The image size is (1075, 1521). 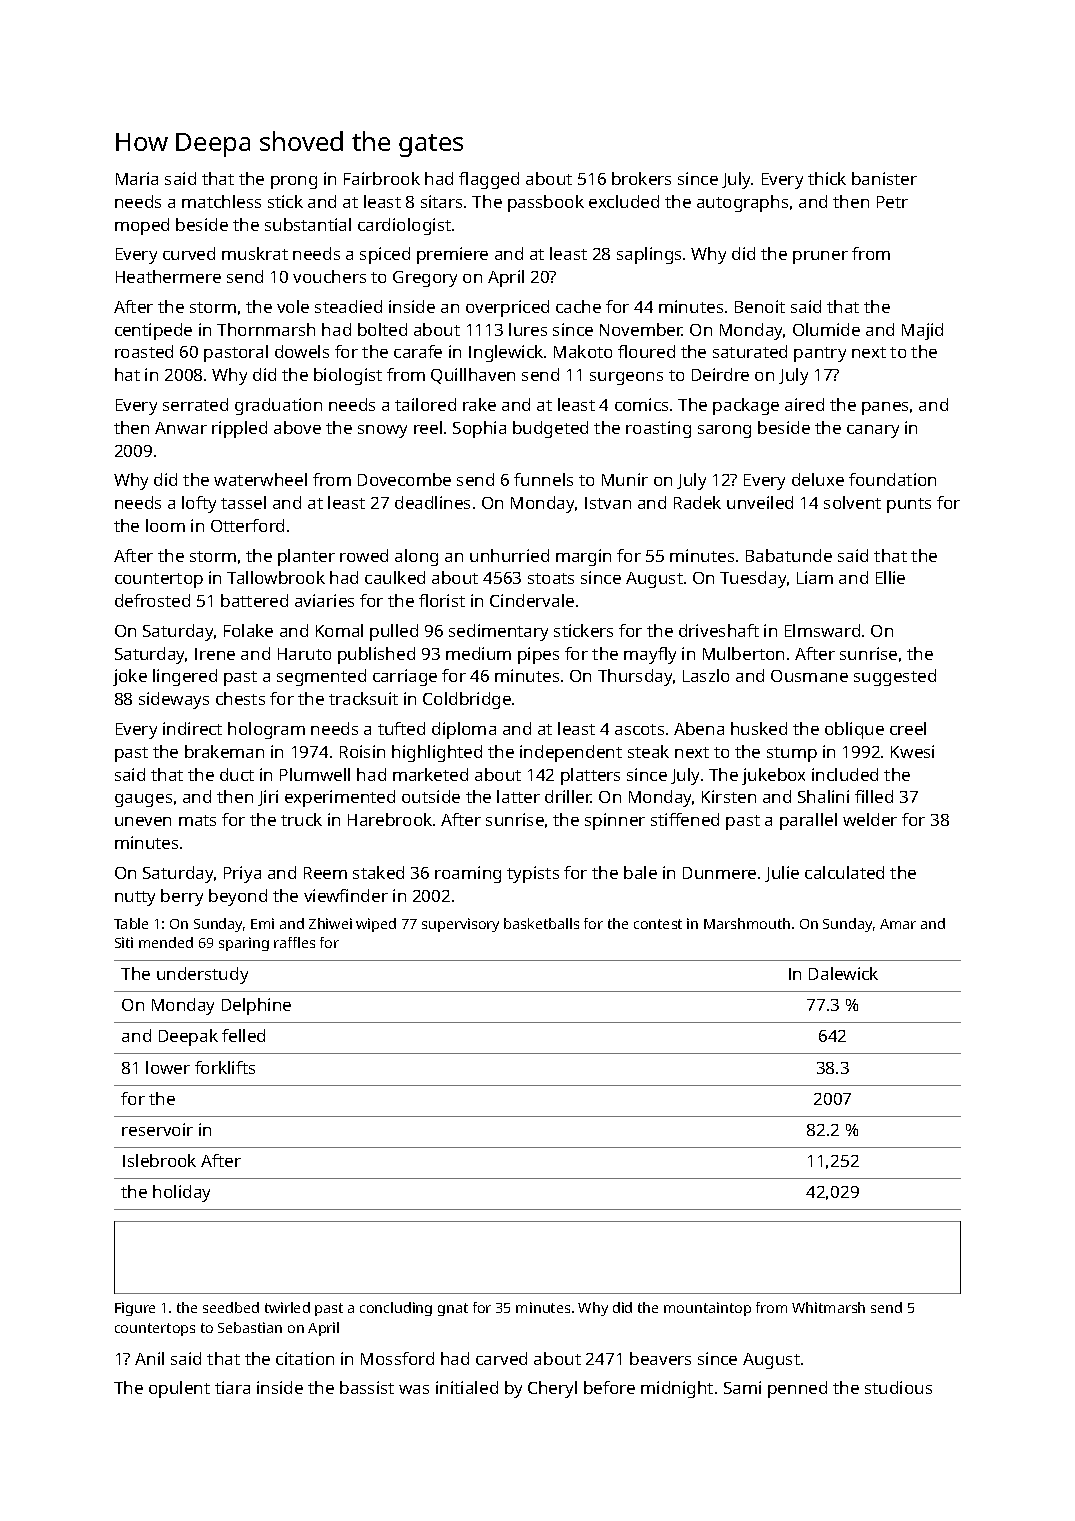 I want to click on brokers, so click(x=641, y=178).
